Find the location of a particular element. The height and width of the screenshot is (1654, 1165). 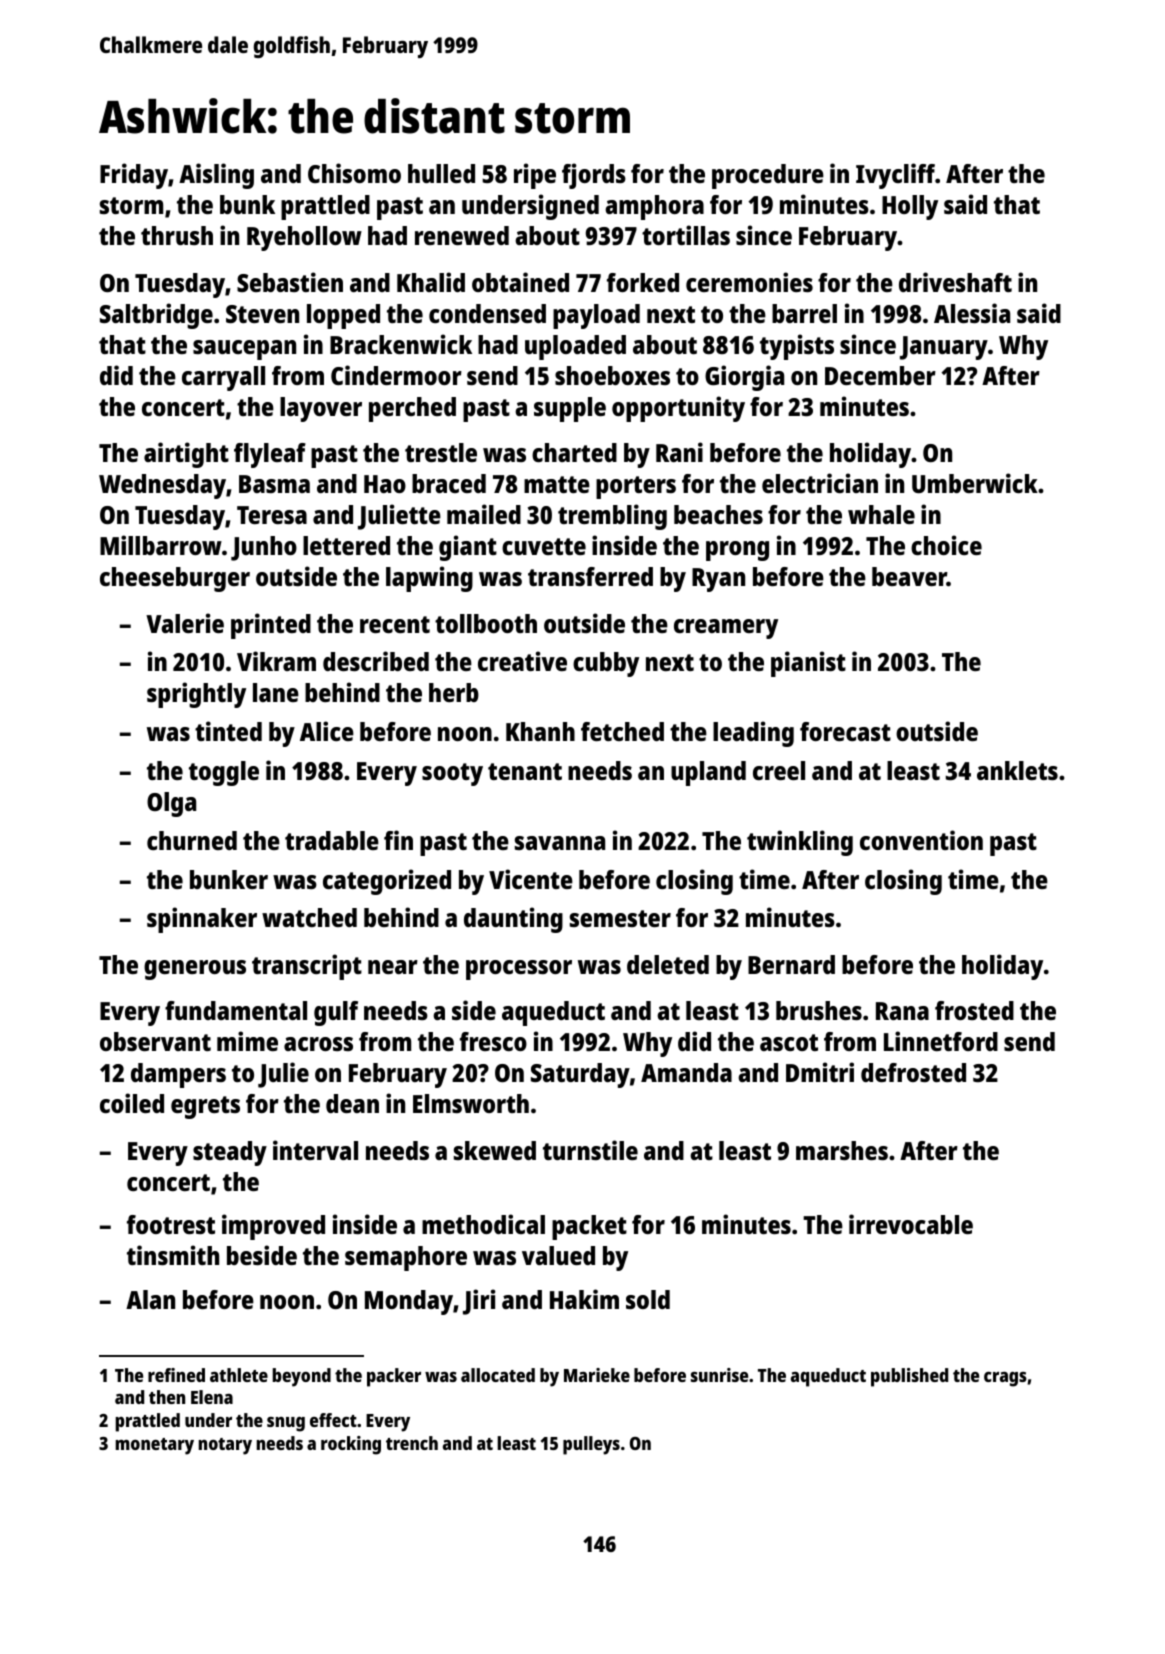

procedure is located at coordinates (768, 176).
